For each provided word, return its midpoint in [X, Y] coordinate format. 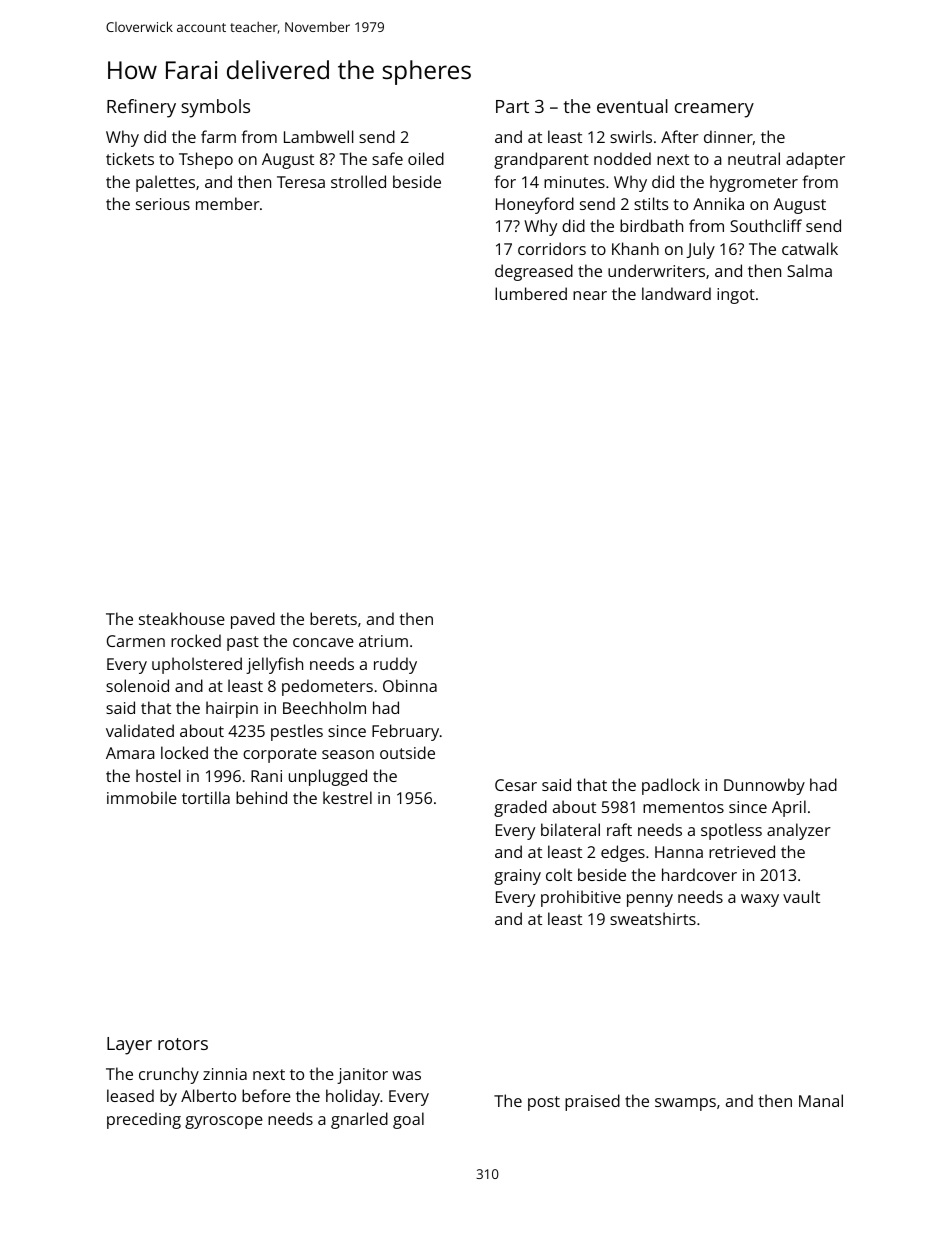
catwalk [810, 248]
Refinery [141, 108]
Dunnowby [764, 786]
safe [387, 158]
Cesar [516, 785]
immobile [142, 797]
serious [163, 204]
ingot [736, 296]
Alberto [208, 1095]
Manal [821, 1100]
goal [408, 1120]
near [590, 295]
